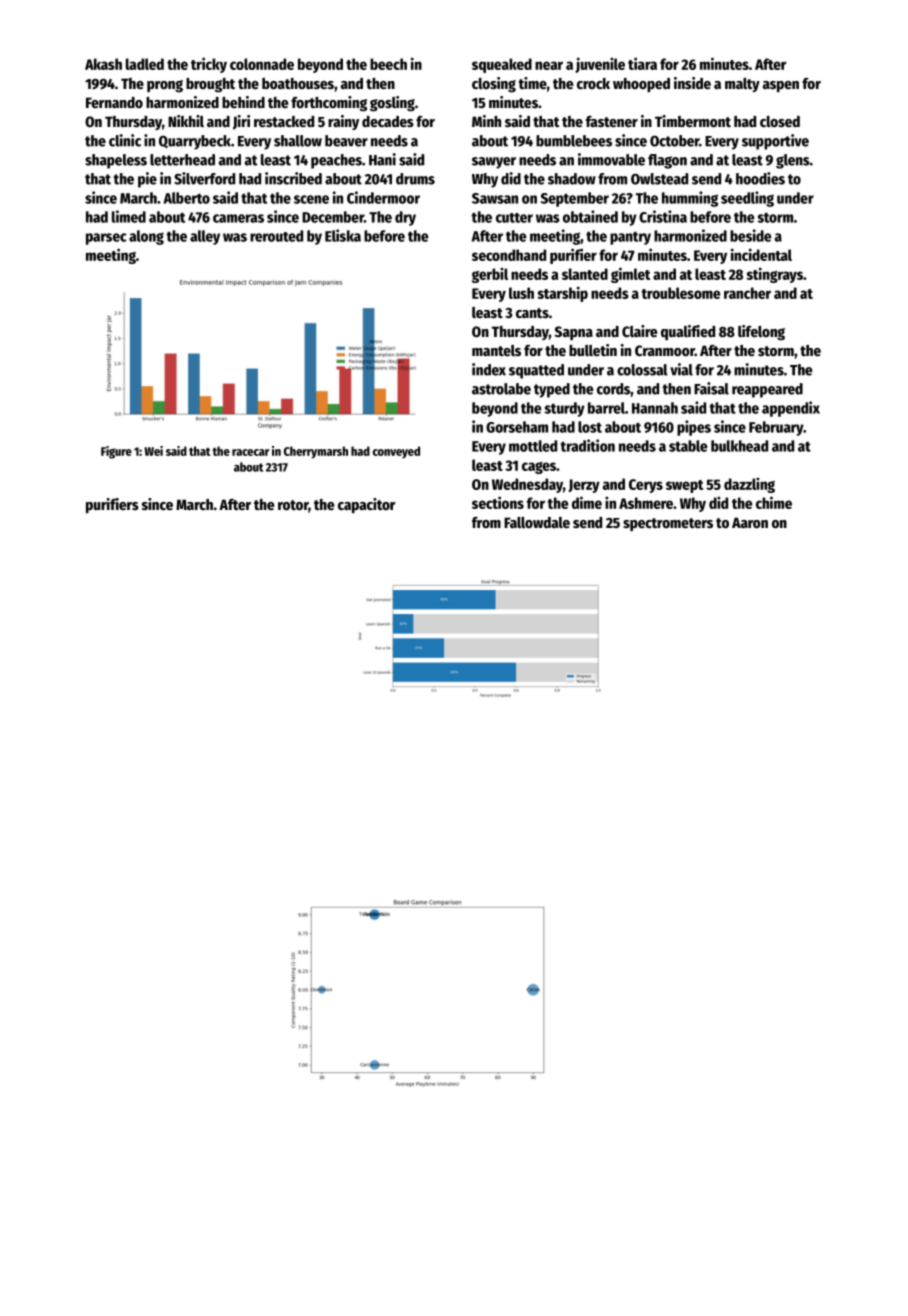 Image resolution: width=908 pixels, height=1316 pixels. I want to click on mantels, so click(496, 350).
